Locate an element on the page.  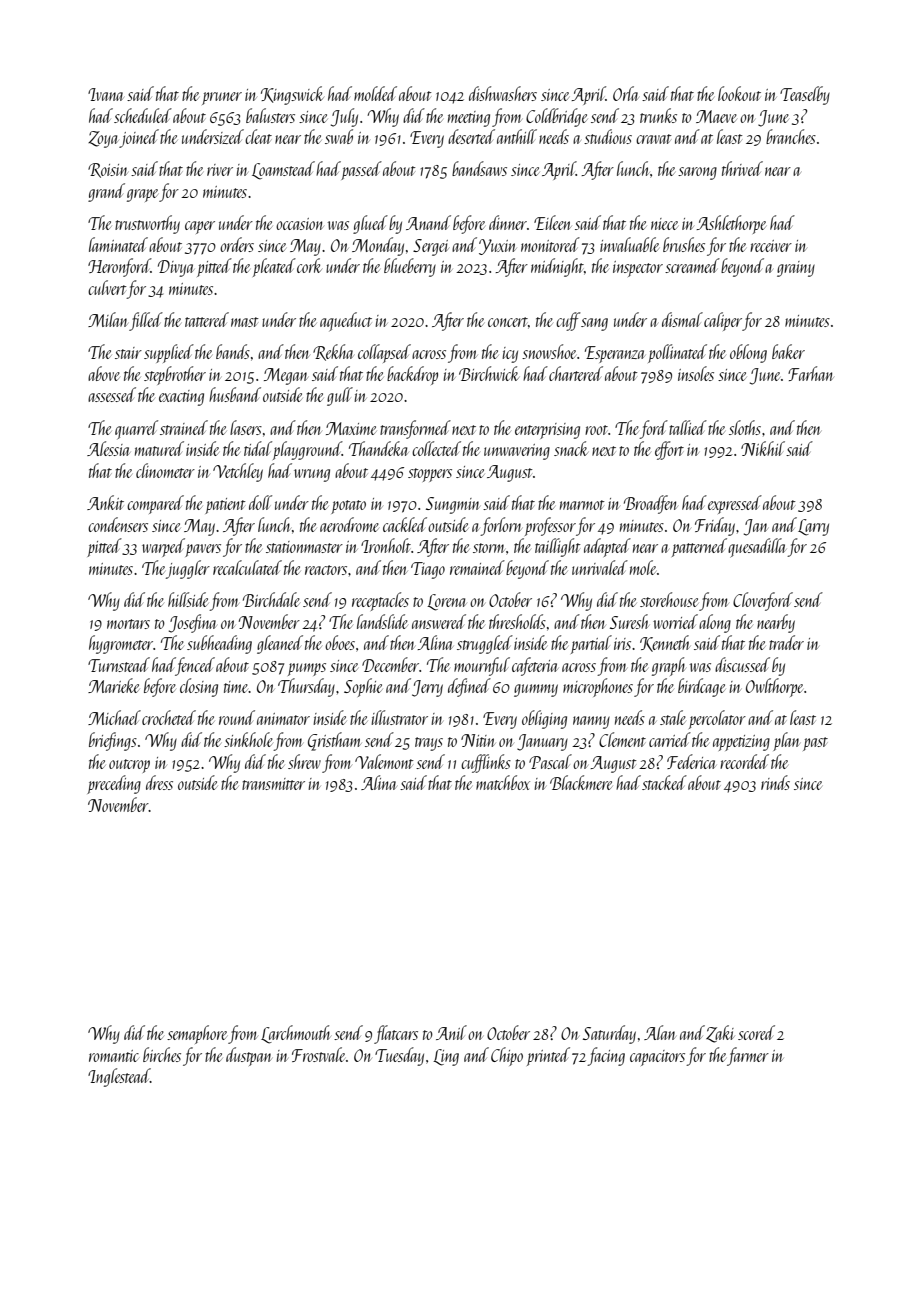
balusters is located at coordinates (270, 115).
